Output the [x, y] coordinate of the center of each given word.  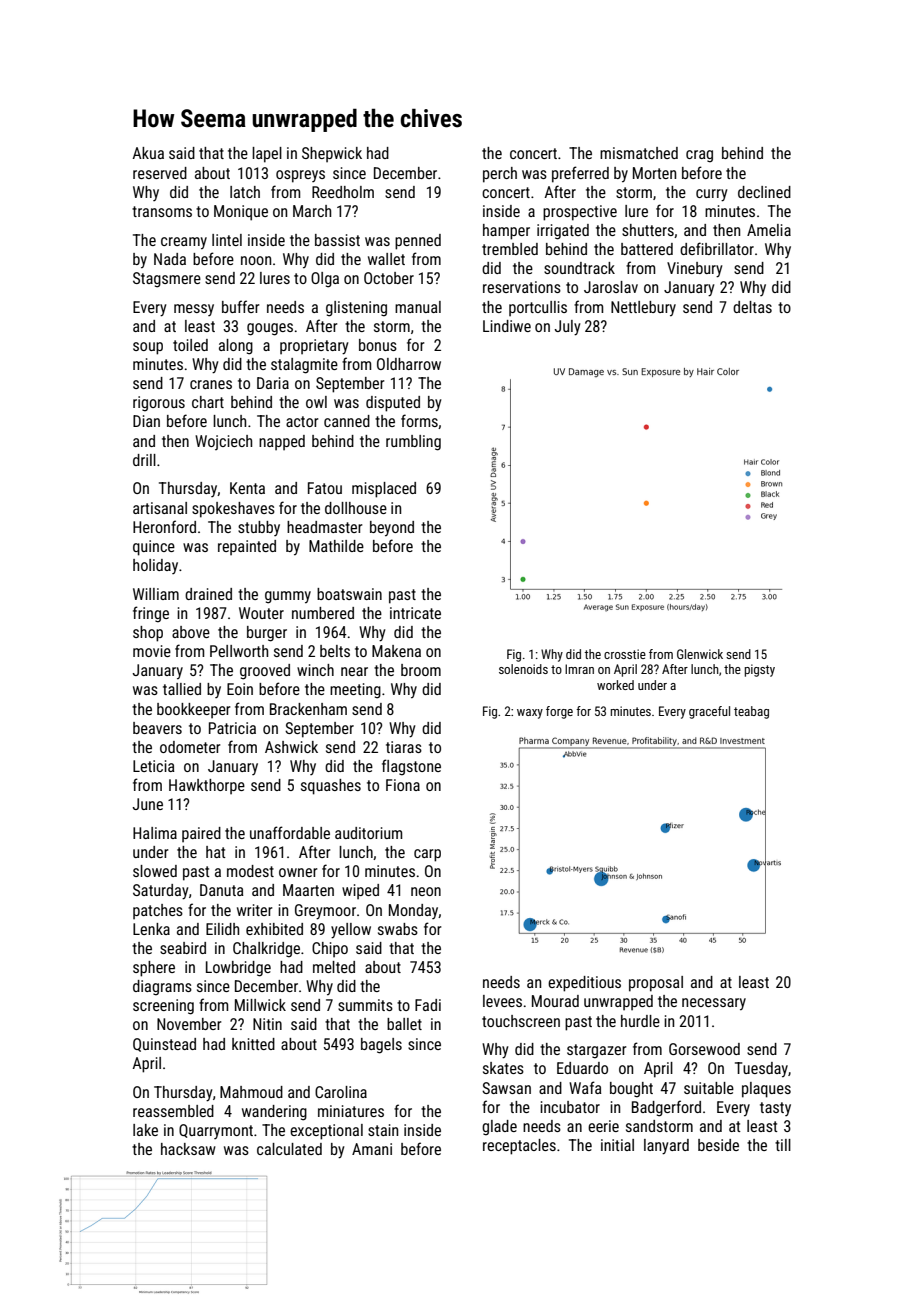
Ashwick [291, 747]
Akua [148, 153]
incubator [570, 1107]
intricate [415, 613]
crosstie [625, 654]
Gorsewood [704, 1049]
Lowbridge [238, 969]
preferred [580, 174]
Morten [654, 173]
